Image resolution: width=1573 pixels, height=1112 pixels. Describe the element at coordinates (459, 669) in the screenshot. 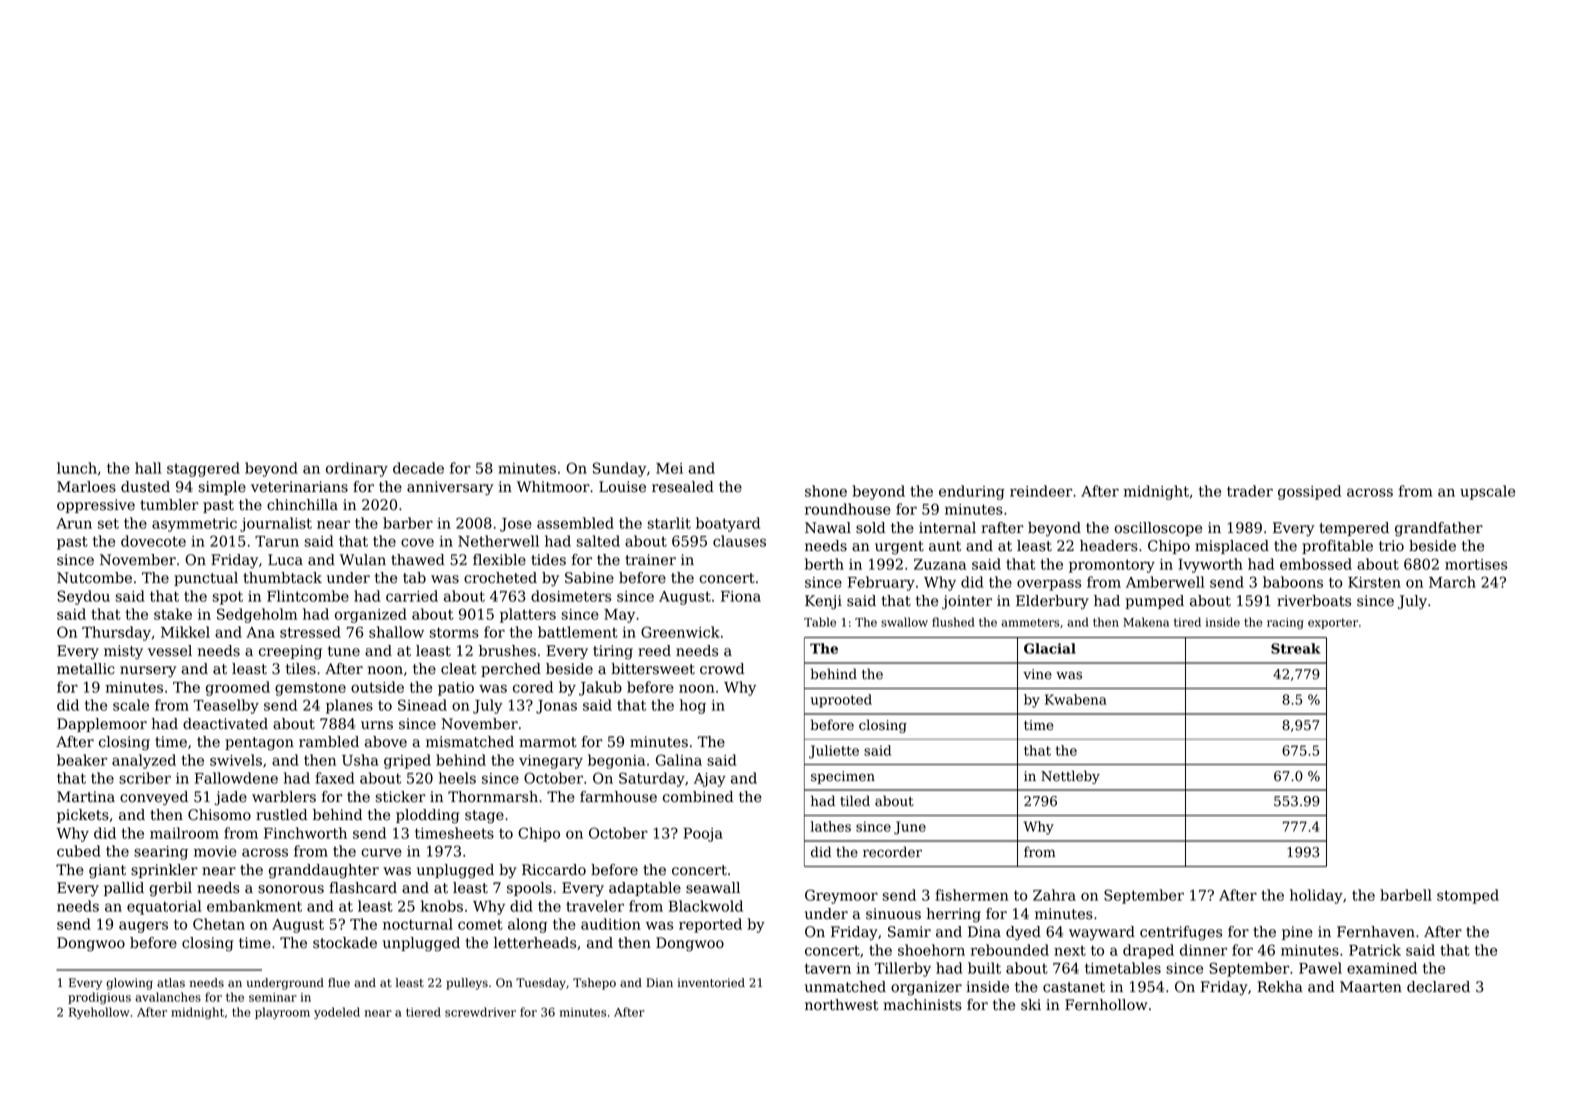

I see `cleat` at that location.
